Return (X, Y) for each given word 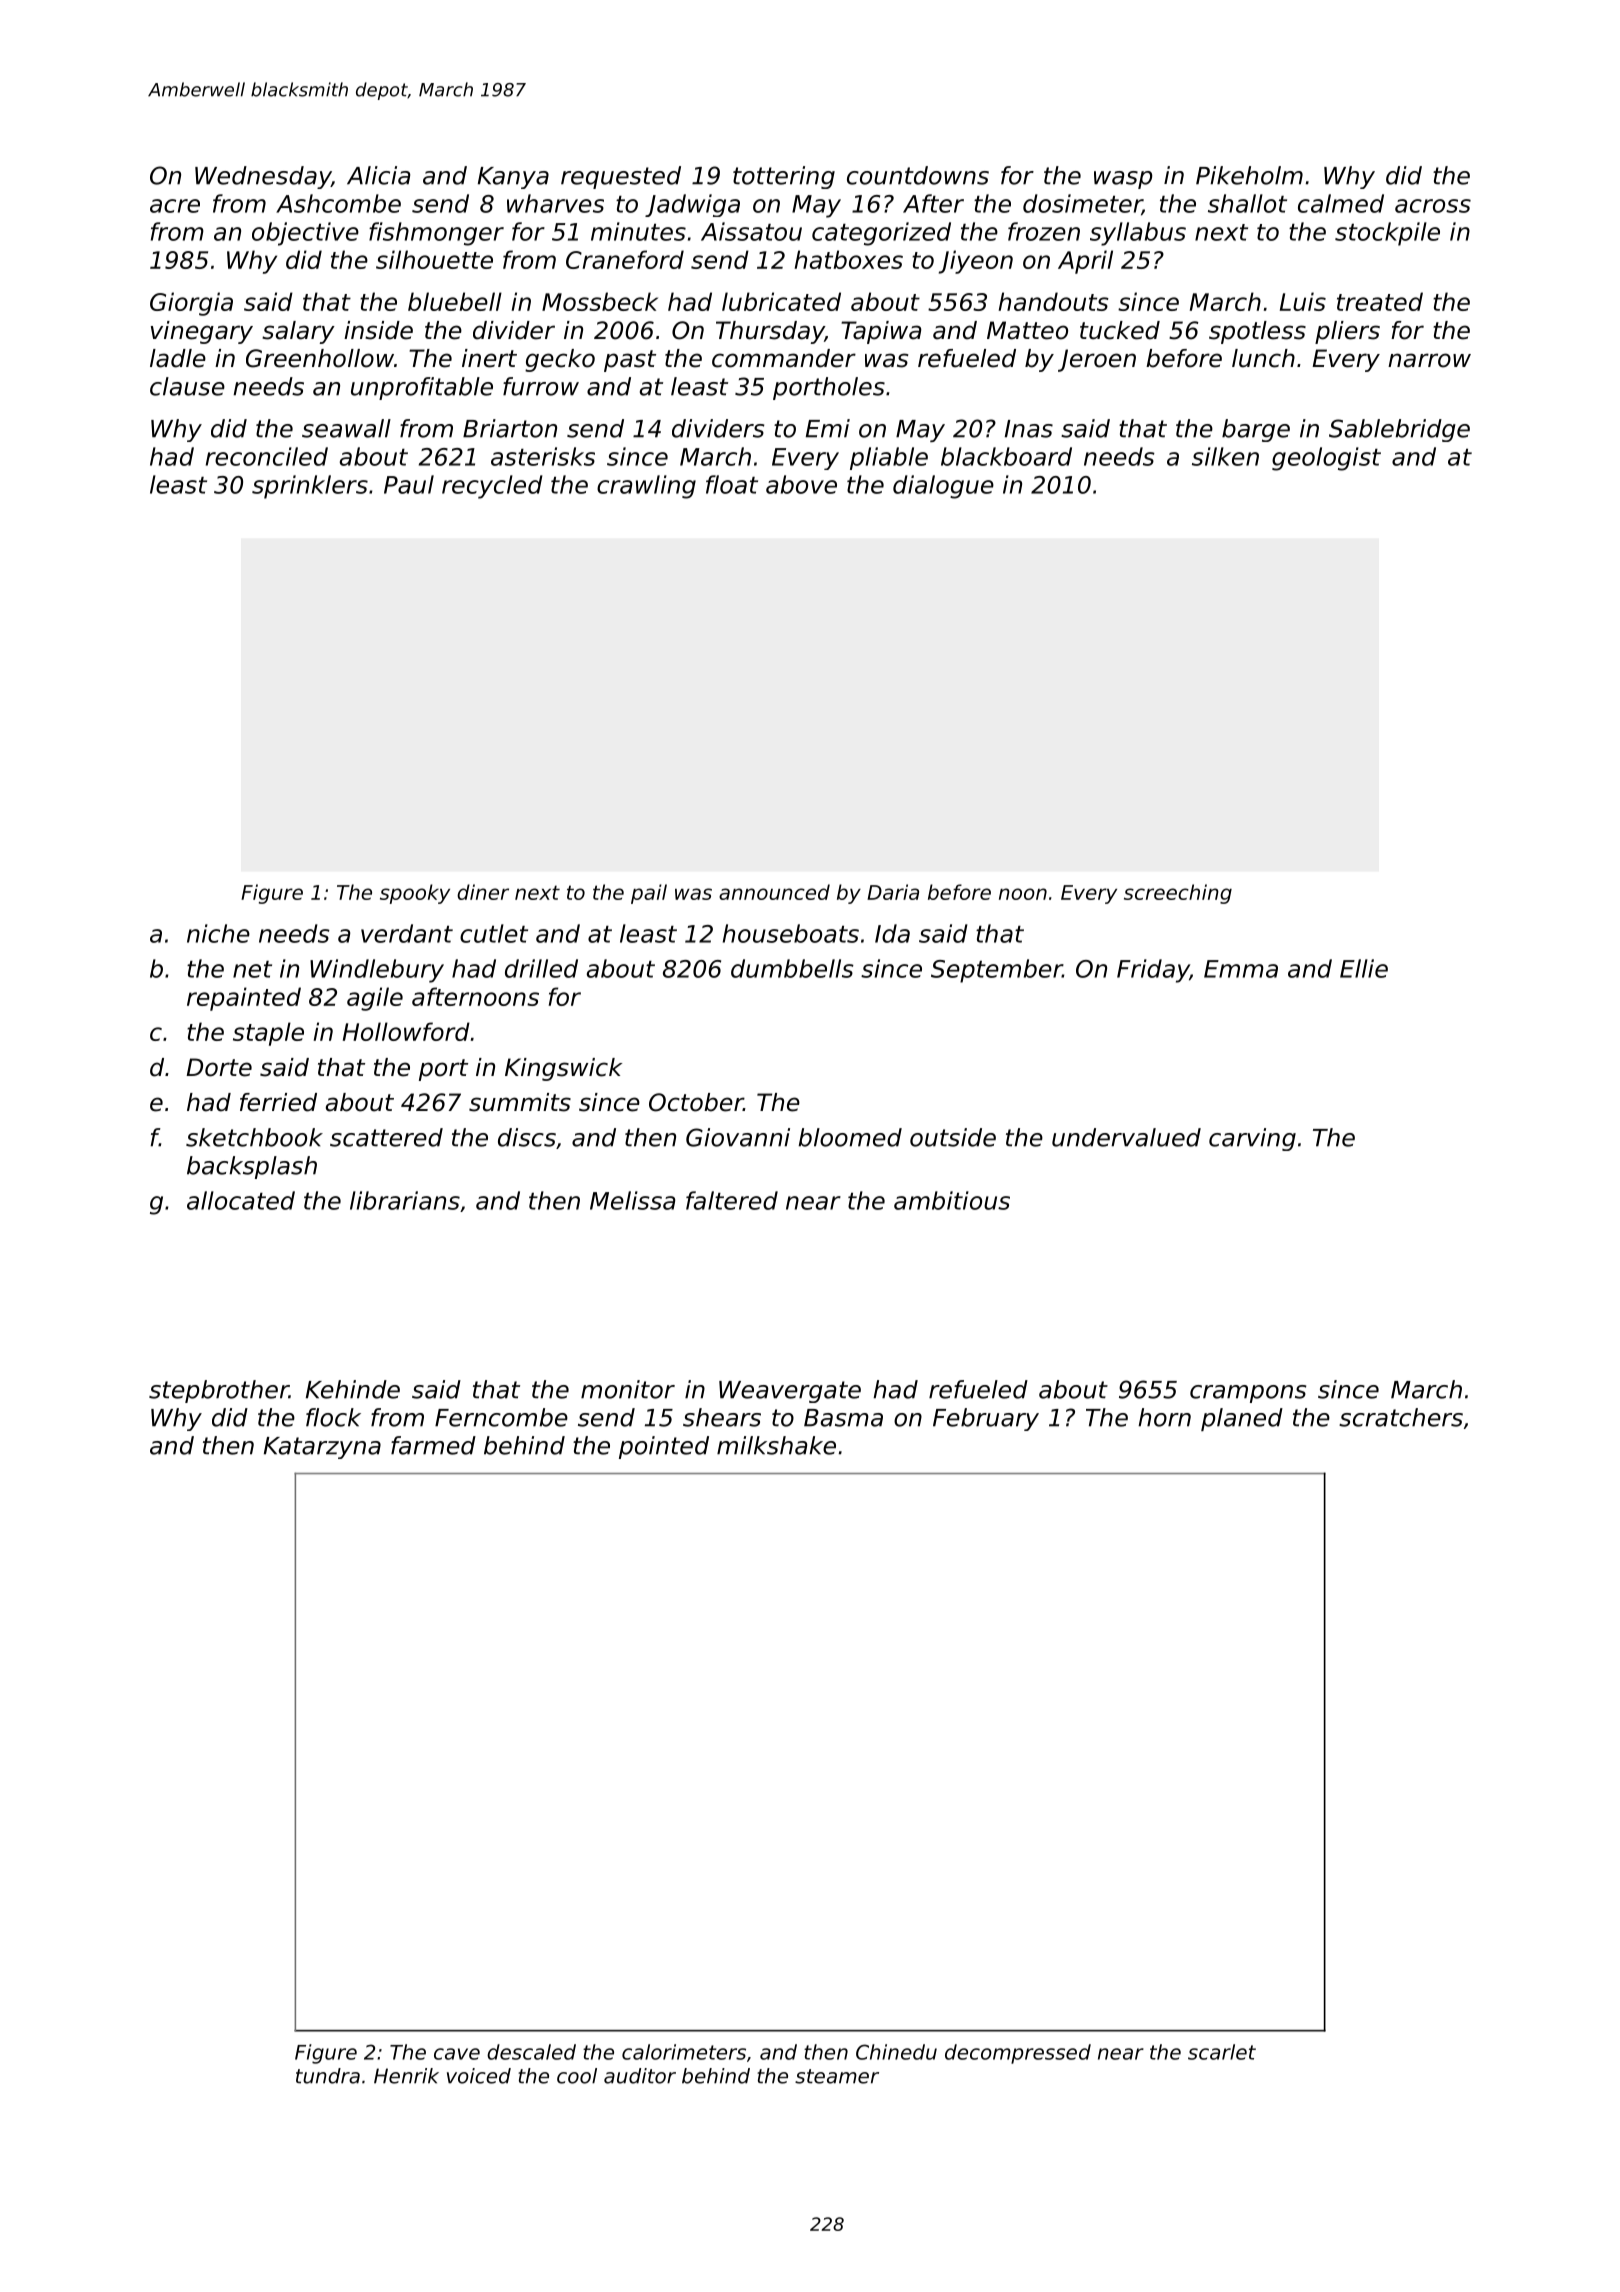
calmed (1341, 203)
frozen (1044, 231)
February (986, 1419)
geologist (1326, 459)
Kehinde (353, 1389)
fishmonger (436, 234)
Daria (893, 892)
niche (218, 933)
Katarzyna (322, 1448)
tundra (328, 2076)
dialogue (943, 487)
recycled (492, 487)
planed (1242, 1419)
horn (1164, 1417)
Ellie (1364, 968)
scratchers (1401, 1417)
